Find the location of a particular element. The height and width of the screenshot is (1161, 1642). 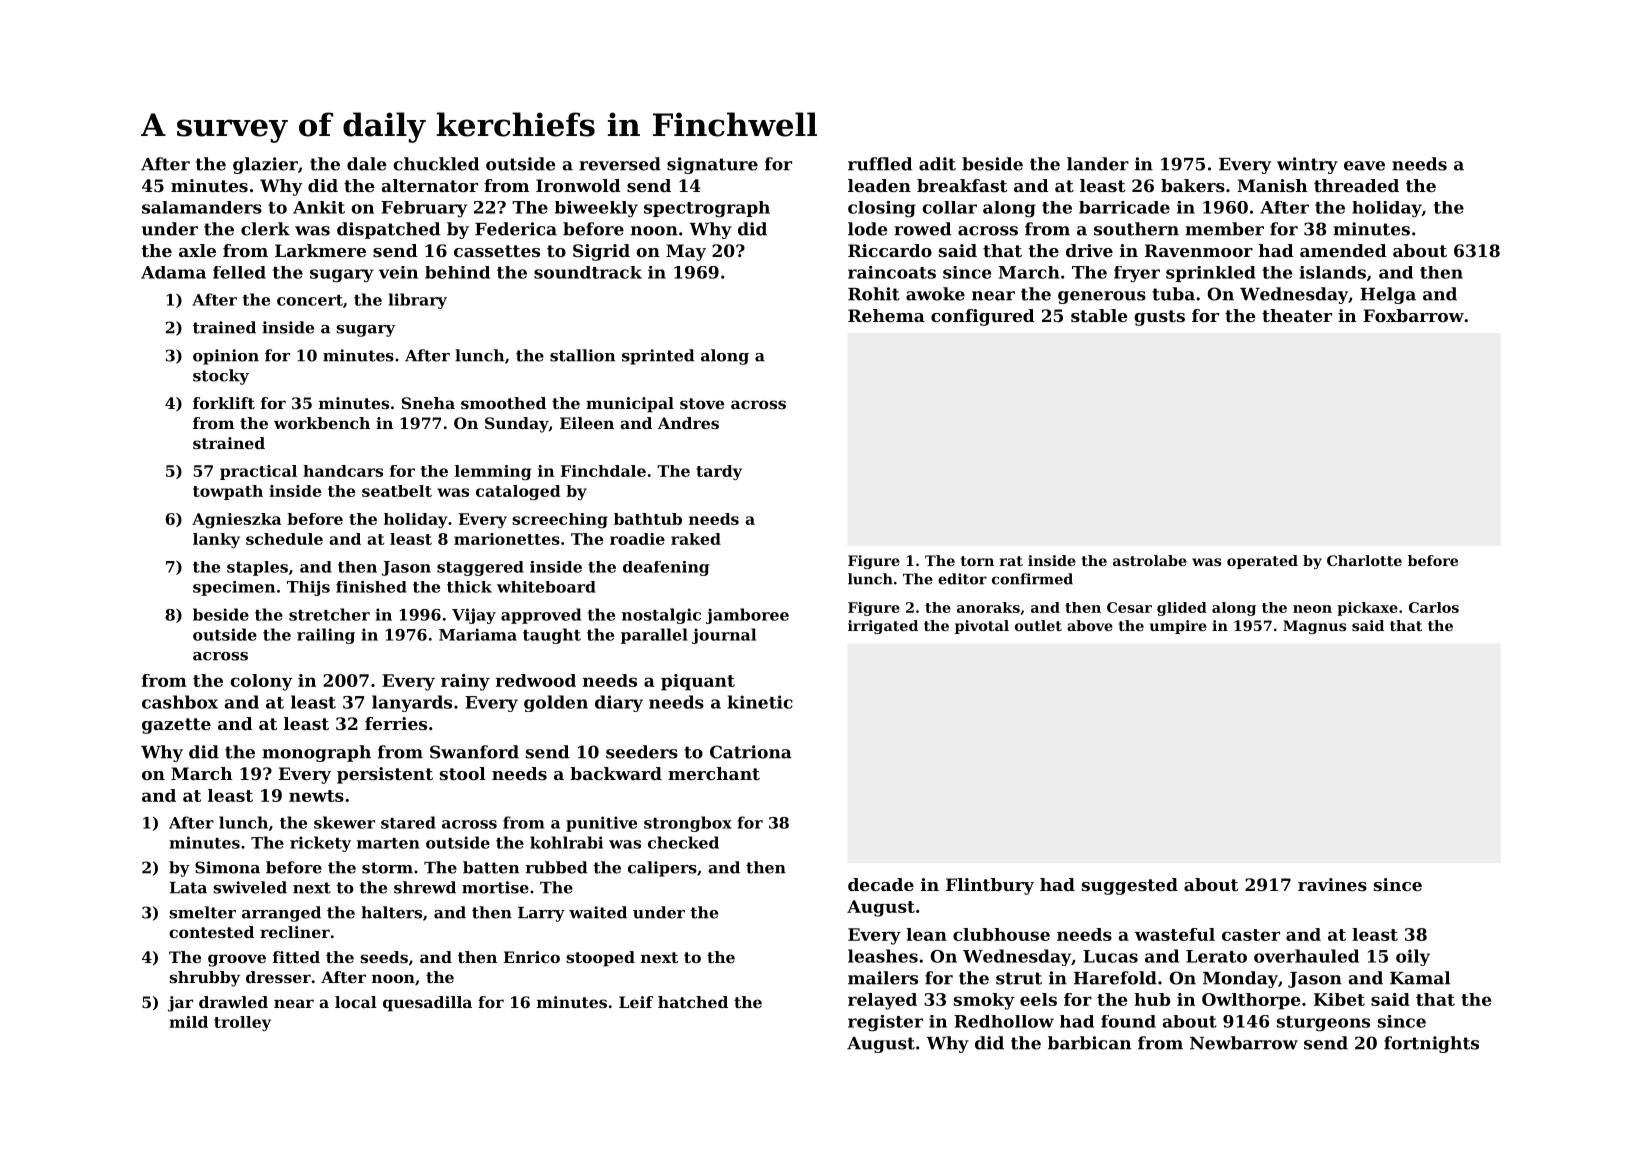

kinetic is located at coordinates (760, 702).
